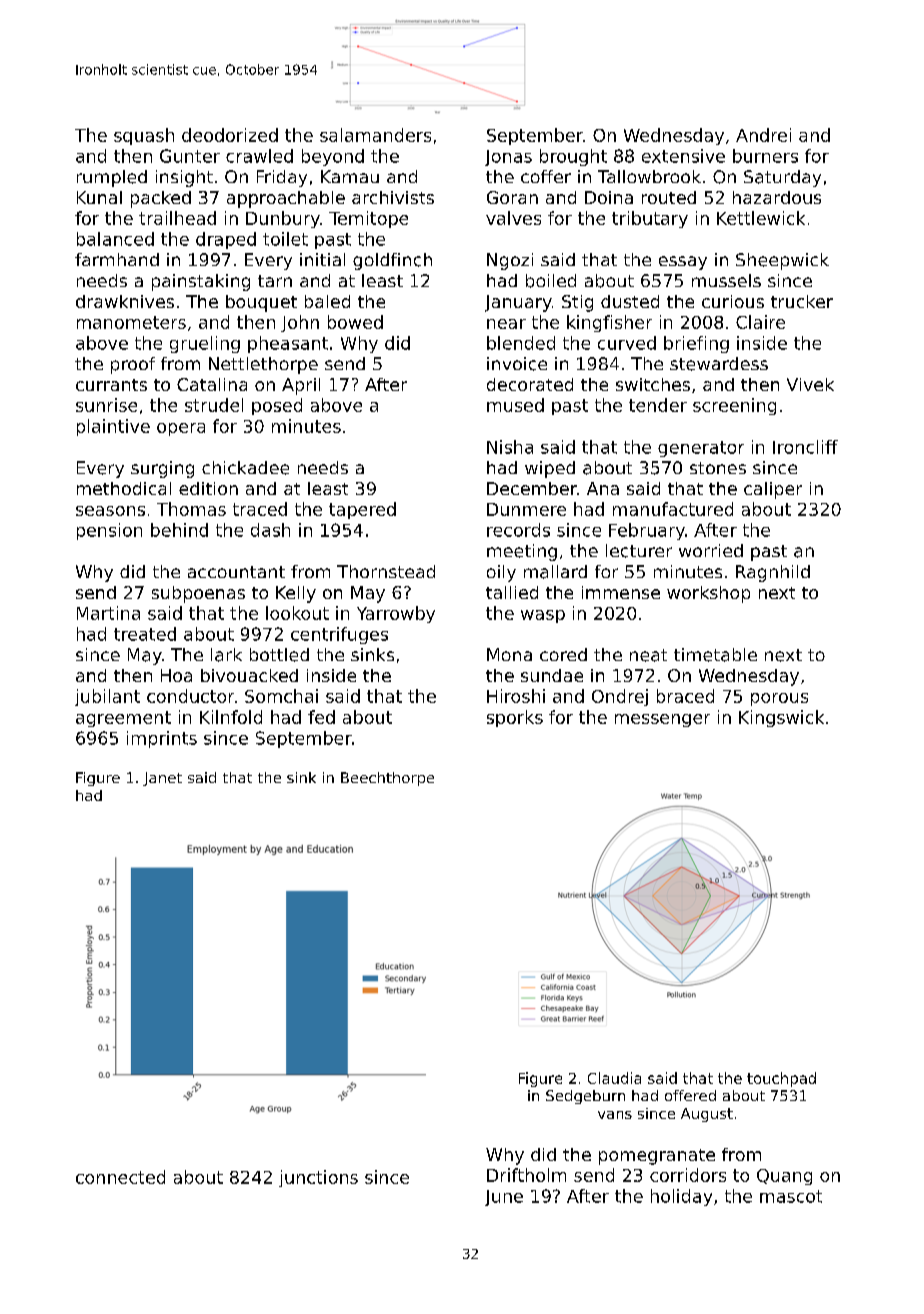 The width and height of the screenshot is (924, 1314). Describe the element at coordinates (526, 1175) in the screenshot. I see `Driftholm` at that location.
